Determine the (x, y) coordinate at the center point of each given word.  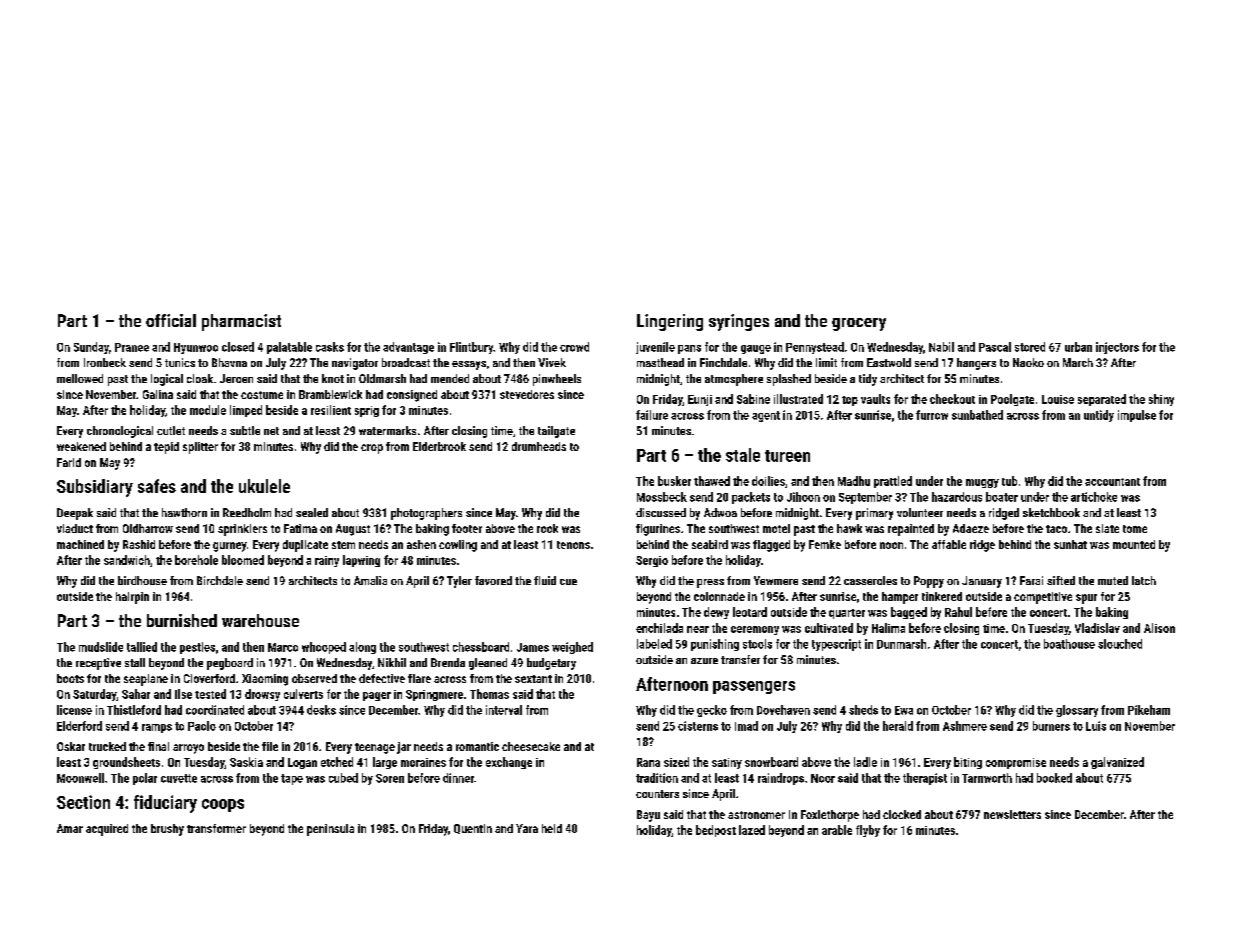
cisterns (698, 726)
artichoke (1094, 497)
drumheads (539, 446)
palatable (289, 348)
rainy (327, 561)
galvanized (1117, 763)
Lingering (670, 322)
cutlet (171, 430)
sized (676, 762)
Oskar (71, 746)
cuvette (179, 778)
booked (1054, 778)
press (710, 583)
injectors (1117, 348)
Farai (1031, 580)
